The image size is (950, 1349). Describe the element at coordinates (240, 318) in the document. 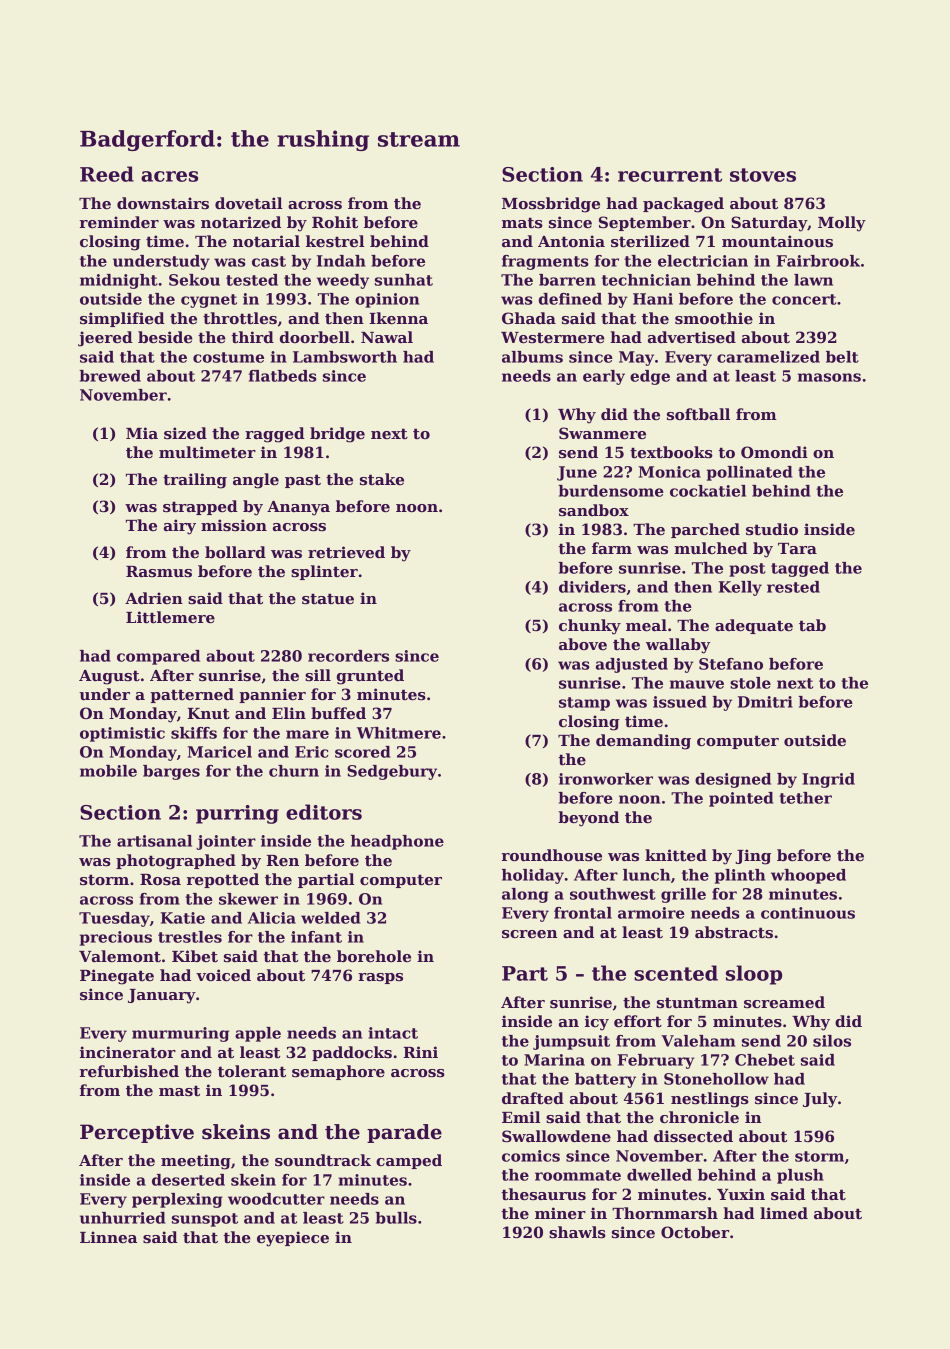

I see `throttles` at that location.
